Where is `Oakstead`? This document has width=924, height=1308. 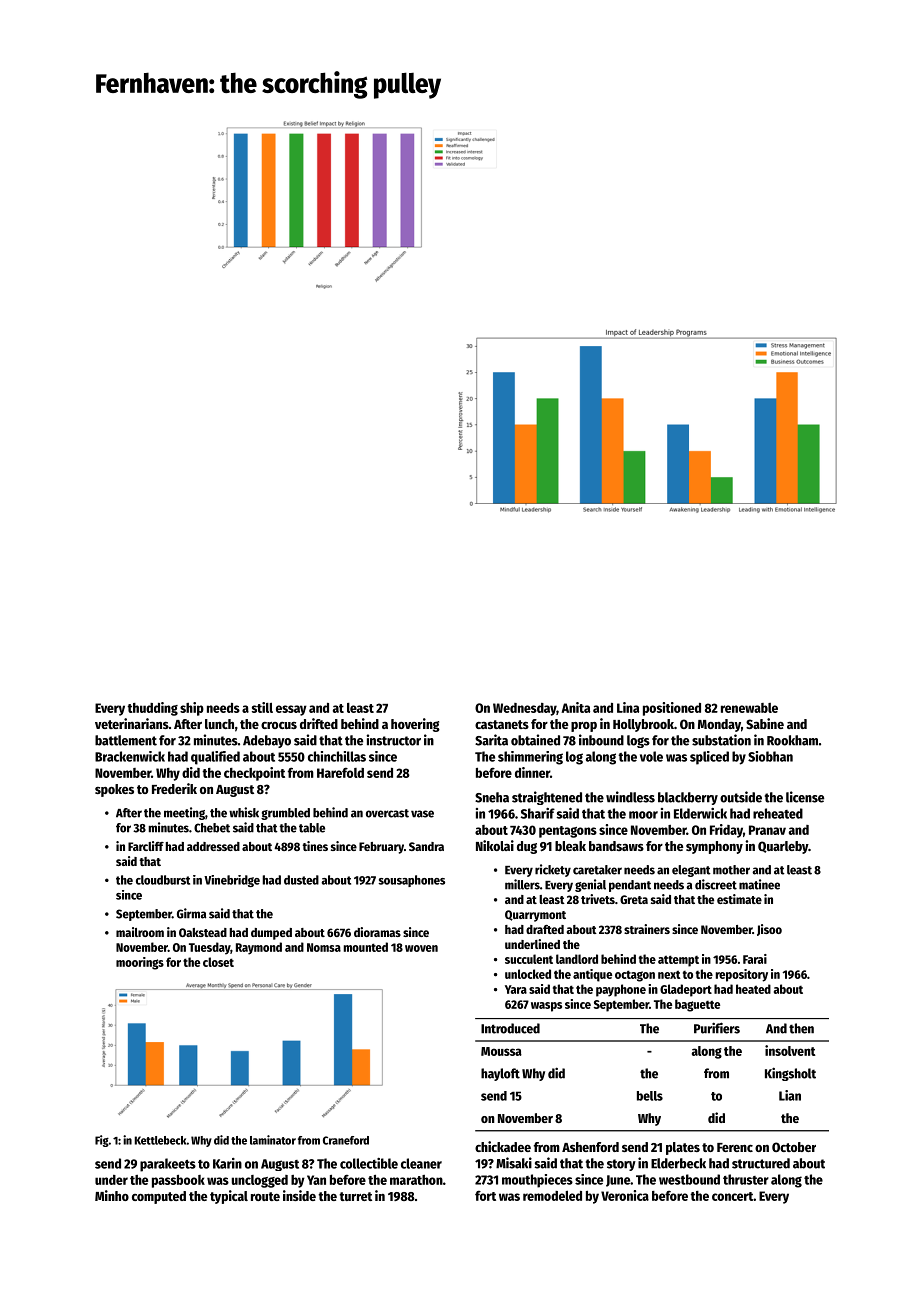 Oakstead is located at coordinates (203, 932).
